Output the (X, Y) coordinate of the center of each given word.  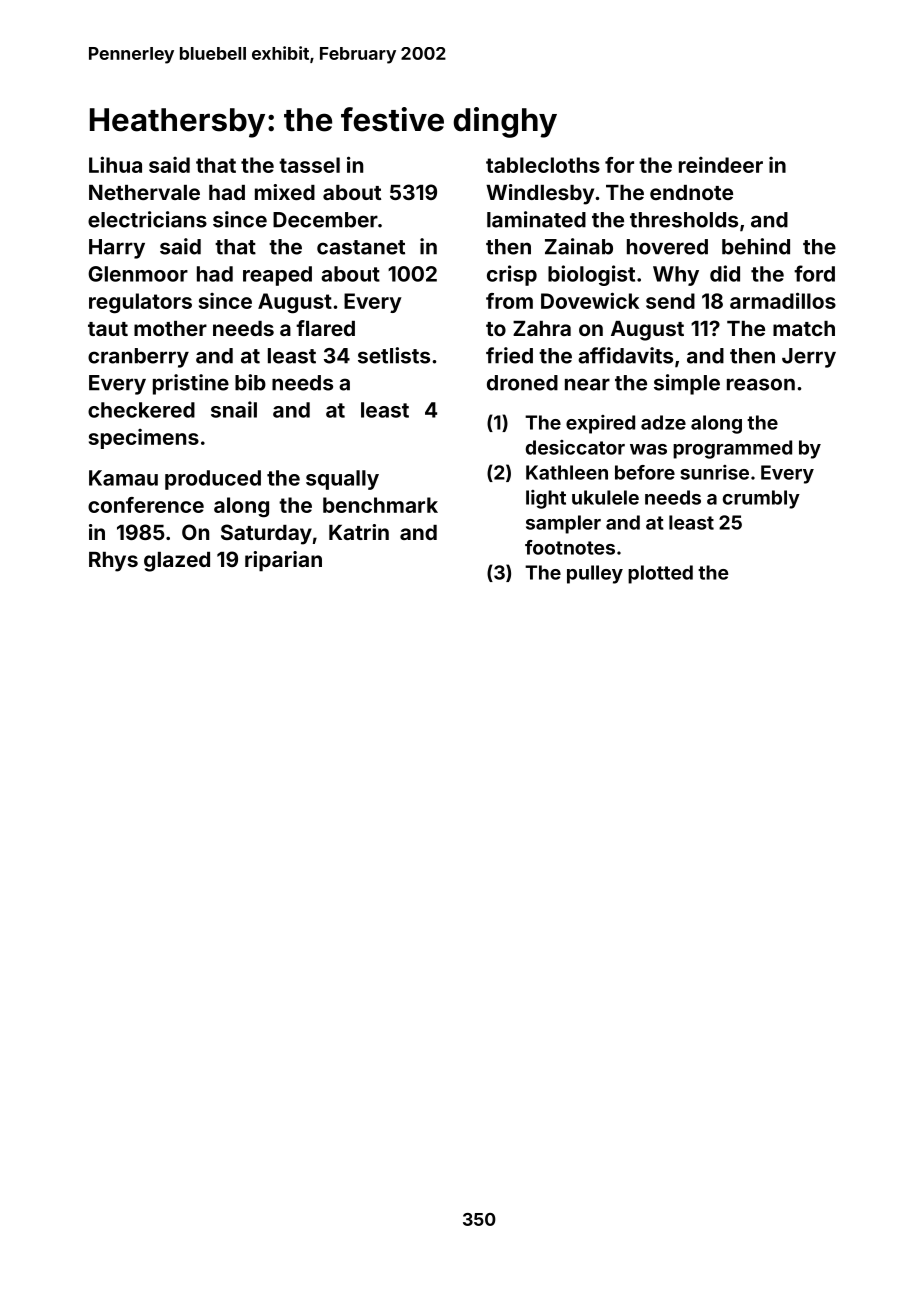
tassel (309, 165)
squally (342, 480)
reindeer (721, 164)
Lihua (115, 164)
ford (814, 273)
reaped (277, 276)
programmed (732, 449)
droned (522, 383)
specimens (144, 439)
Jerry (809, 358)
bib (250, 382)
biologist (591, 275)
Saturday (266, 534)
